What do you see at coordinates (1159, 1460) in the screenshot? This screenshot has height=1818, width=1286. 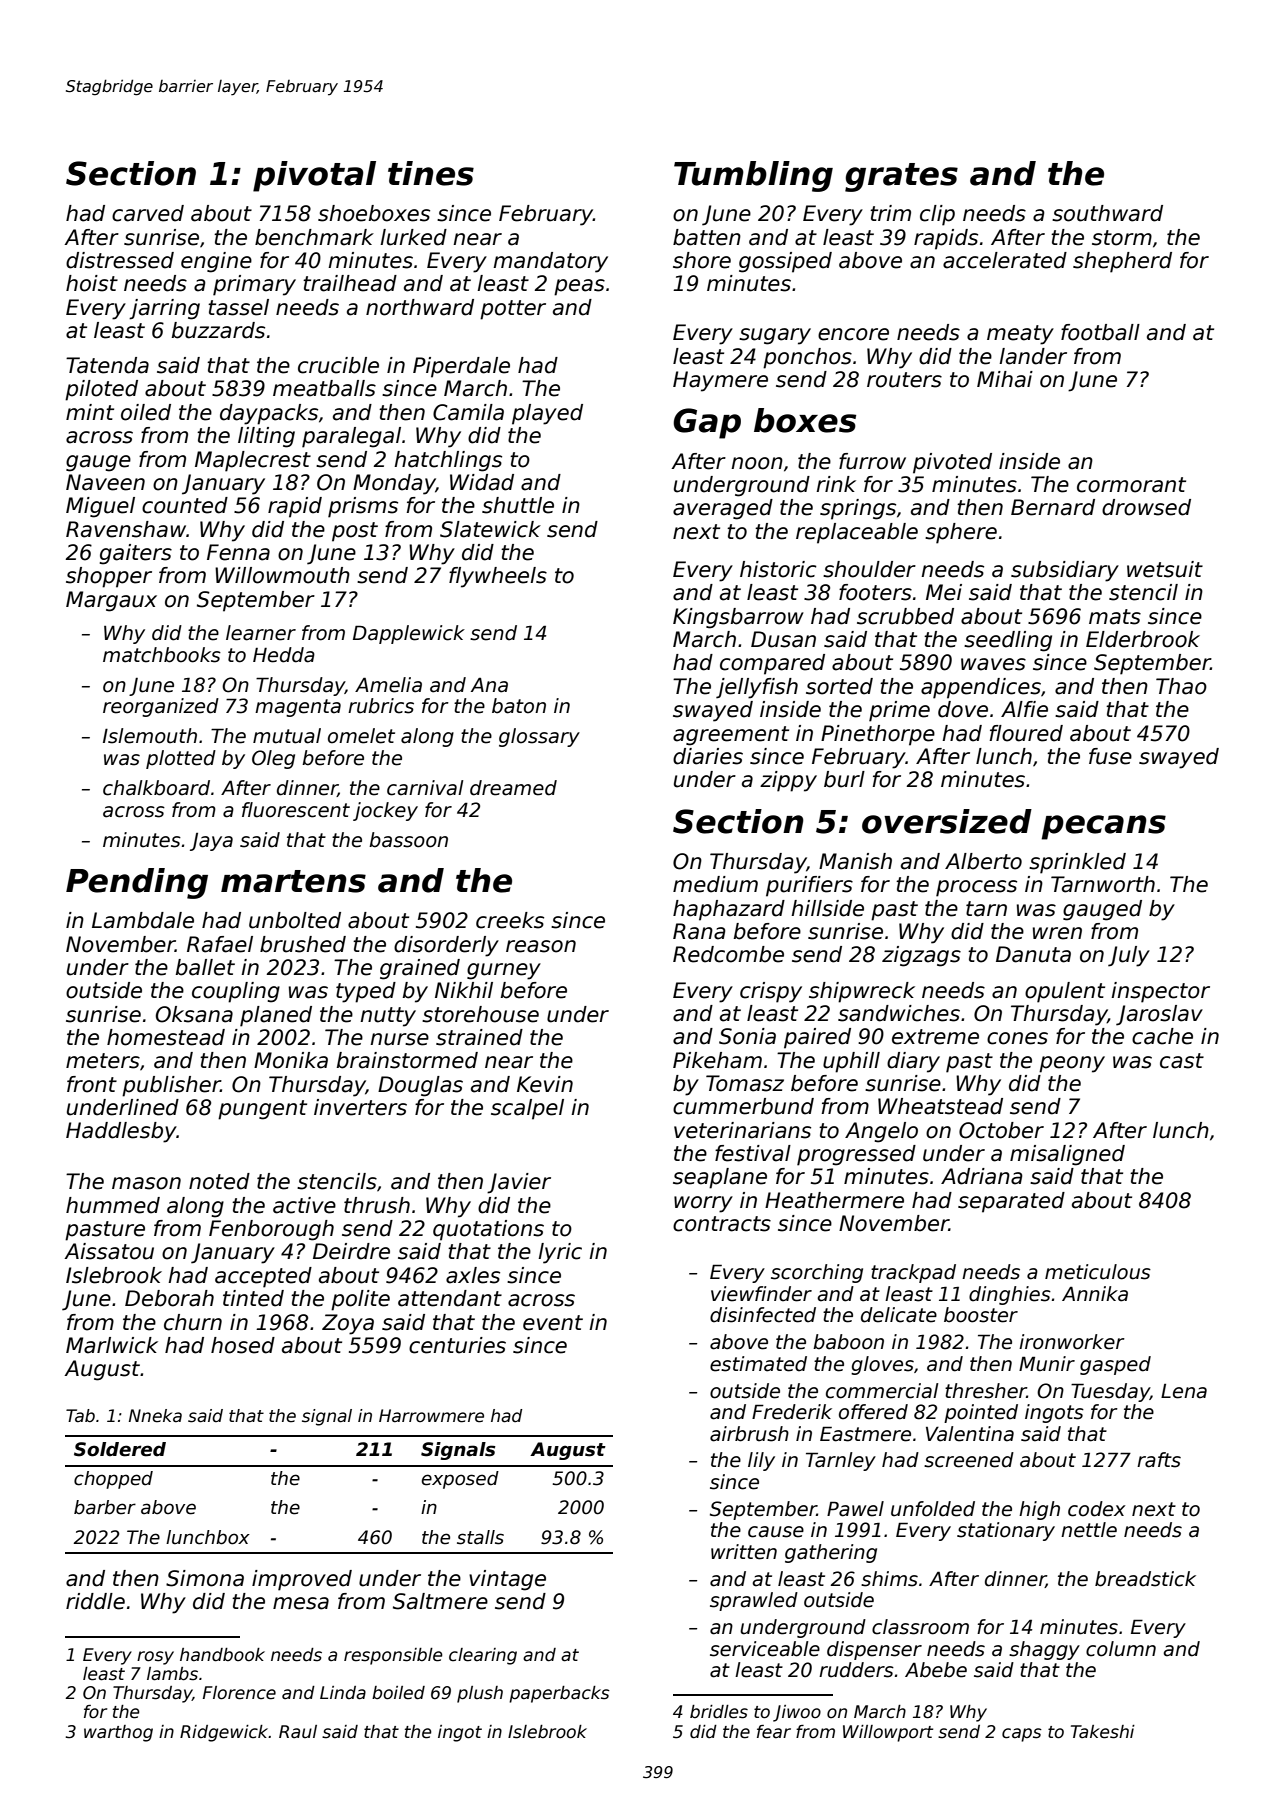 I see `rafts` at bounding box center [1159, 1460].
